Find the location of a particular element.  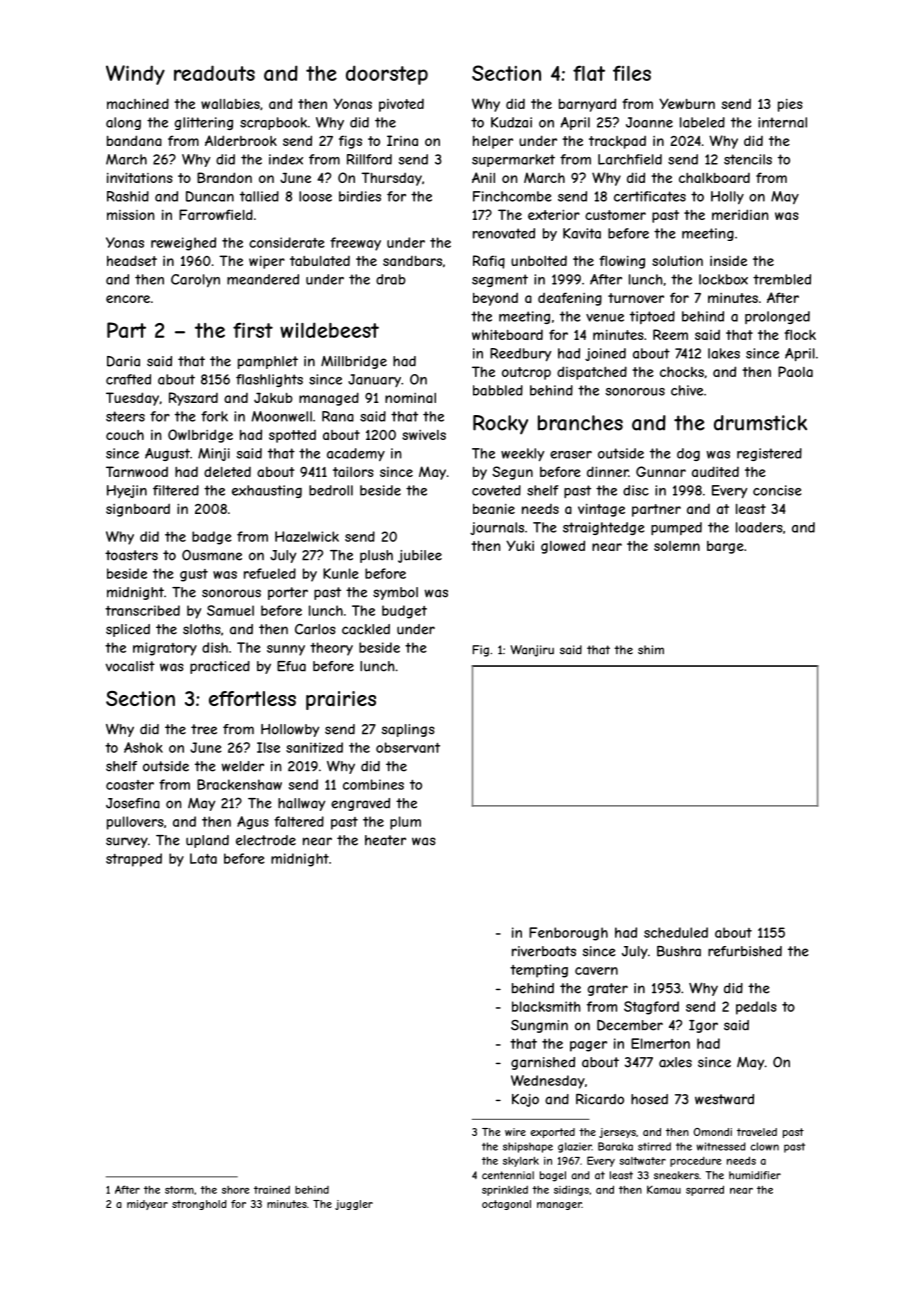

Kamau is located at coordinates (664, 1189).
